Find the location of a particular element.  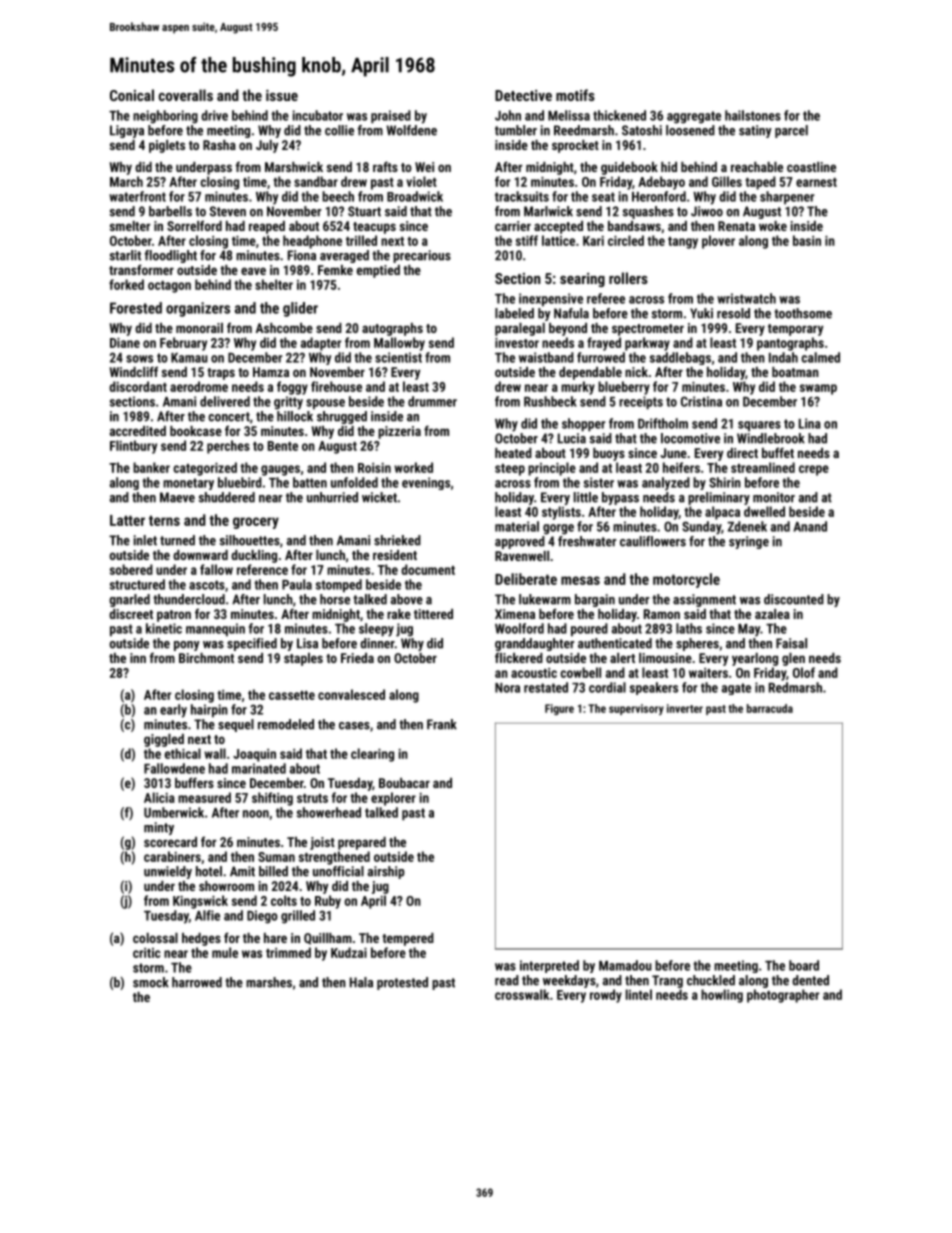

grocery is located at coordinates (256, 523).
